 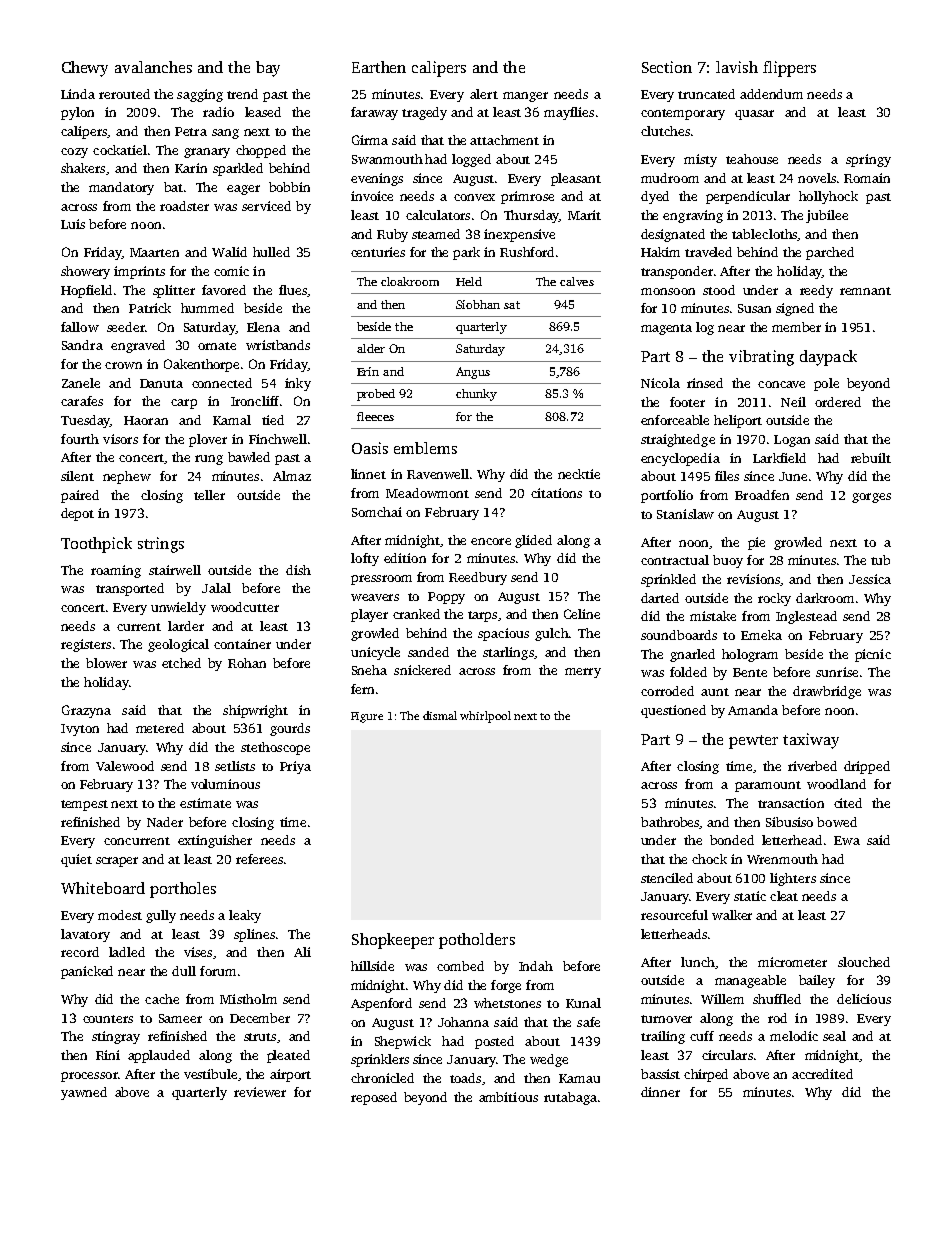 What do you see at coordinates (268, 69) in the screenshot?
I see `bay` at bounding box center [268, 69].
